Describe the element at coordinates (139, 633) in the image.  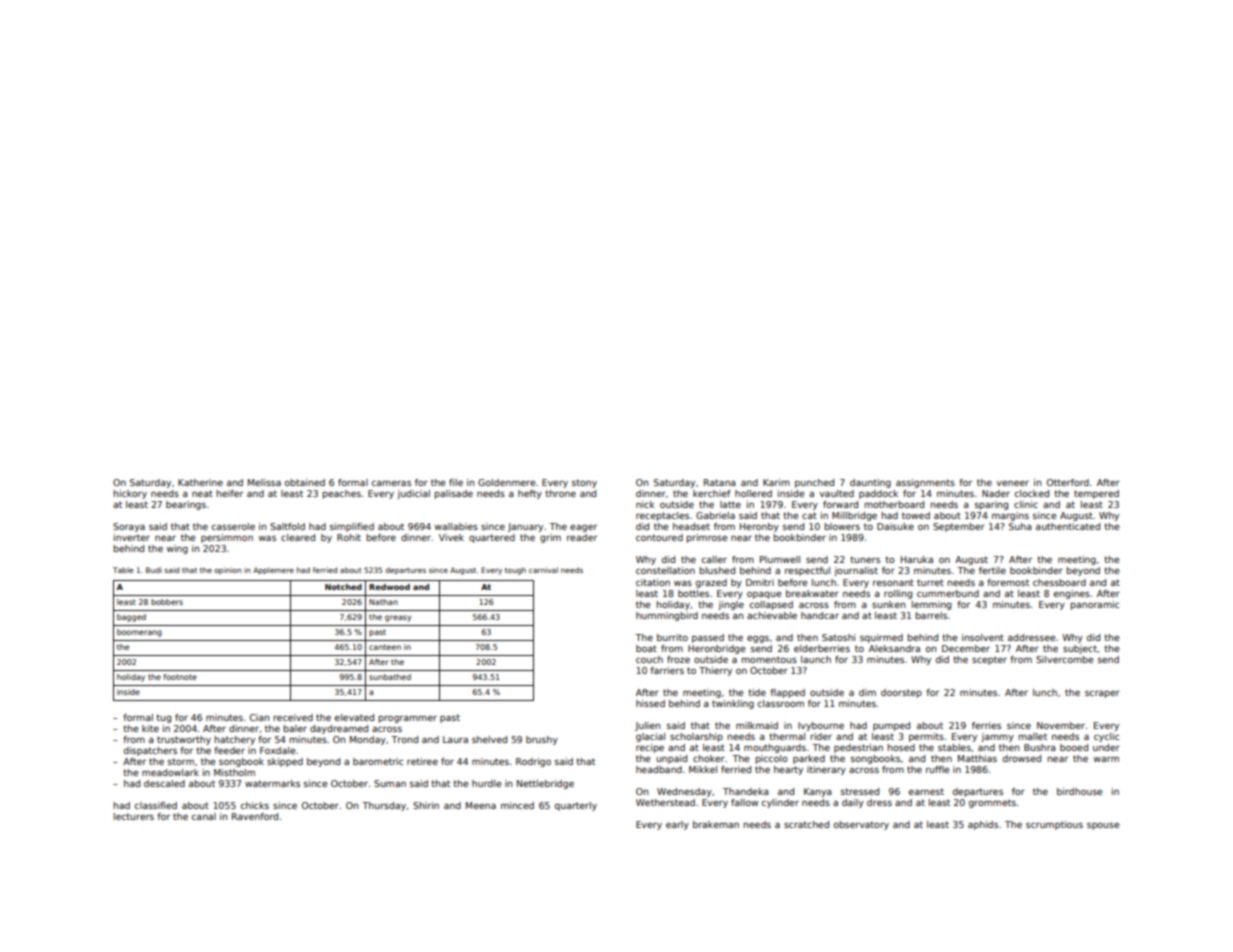
I see `boomerang` at that location.
